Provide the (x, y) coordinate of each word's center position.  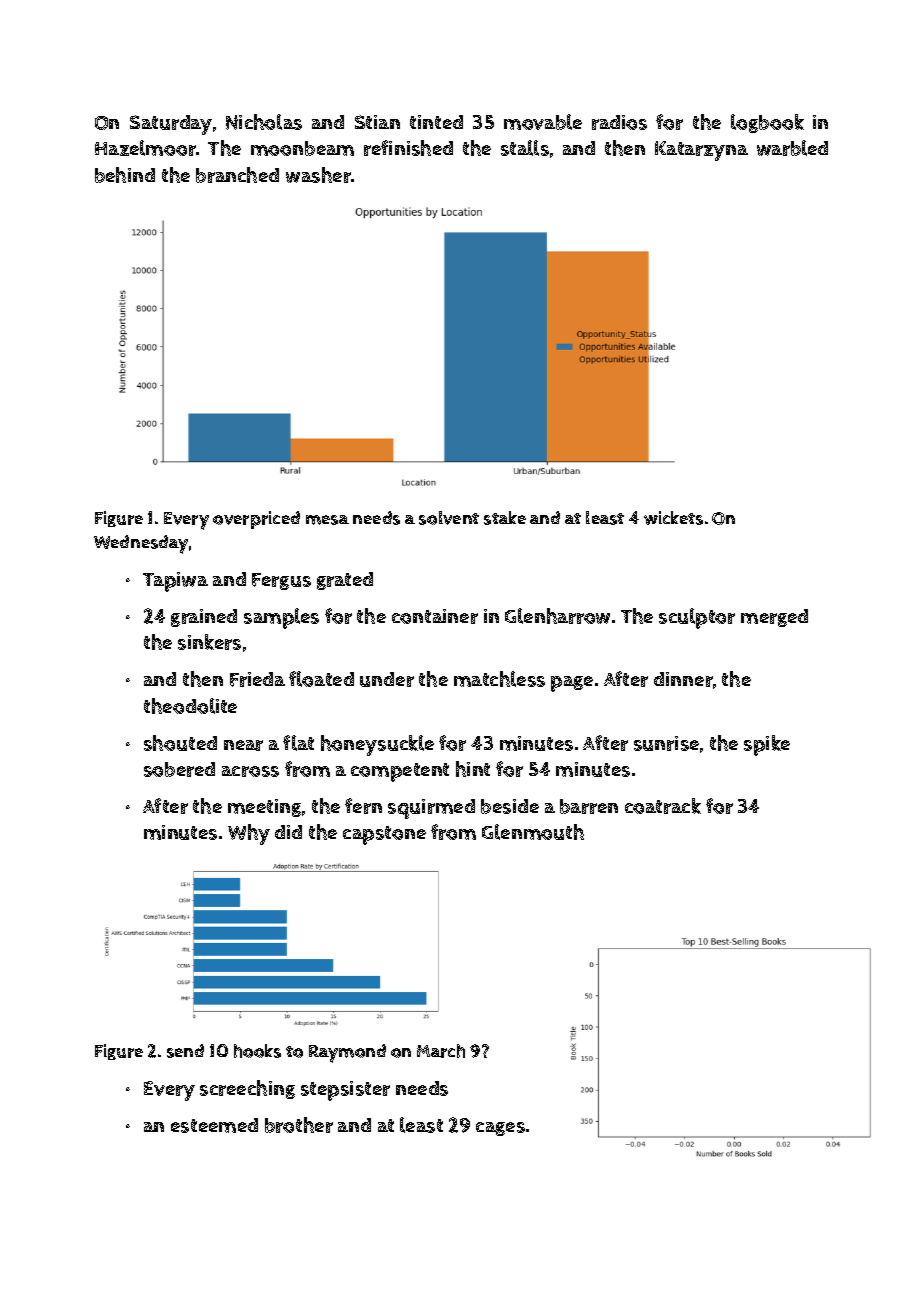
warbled (792, 148)
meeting (264, 808)
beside (510, 806)
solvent (449, 518)
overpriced (256, 520)
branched (237, 175)
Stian (377, 122)
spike (767, 745)
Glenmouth (533, 832)
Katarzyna (701, 151)
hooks (257, 1051)
